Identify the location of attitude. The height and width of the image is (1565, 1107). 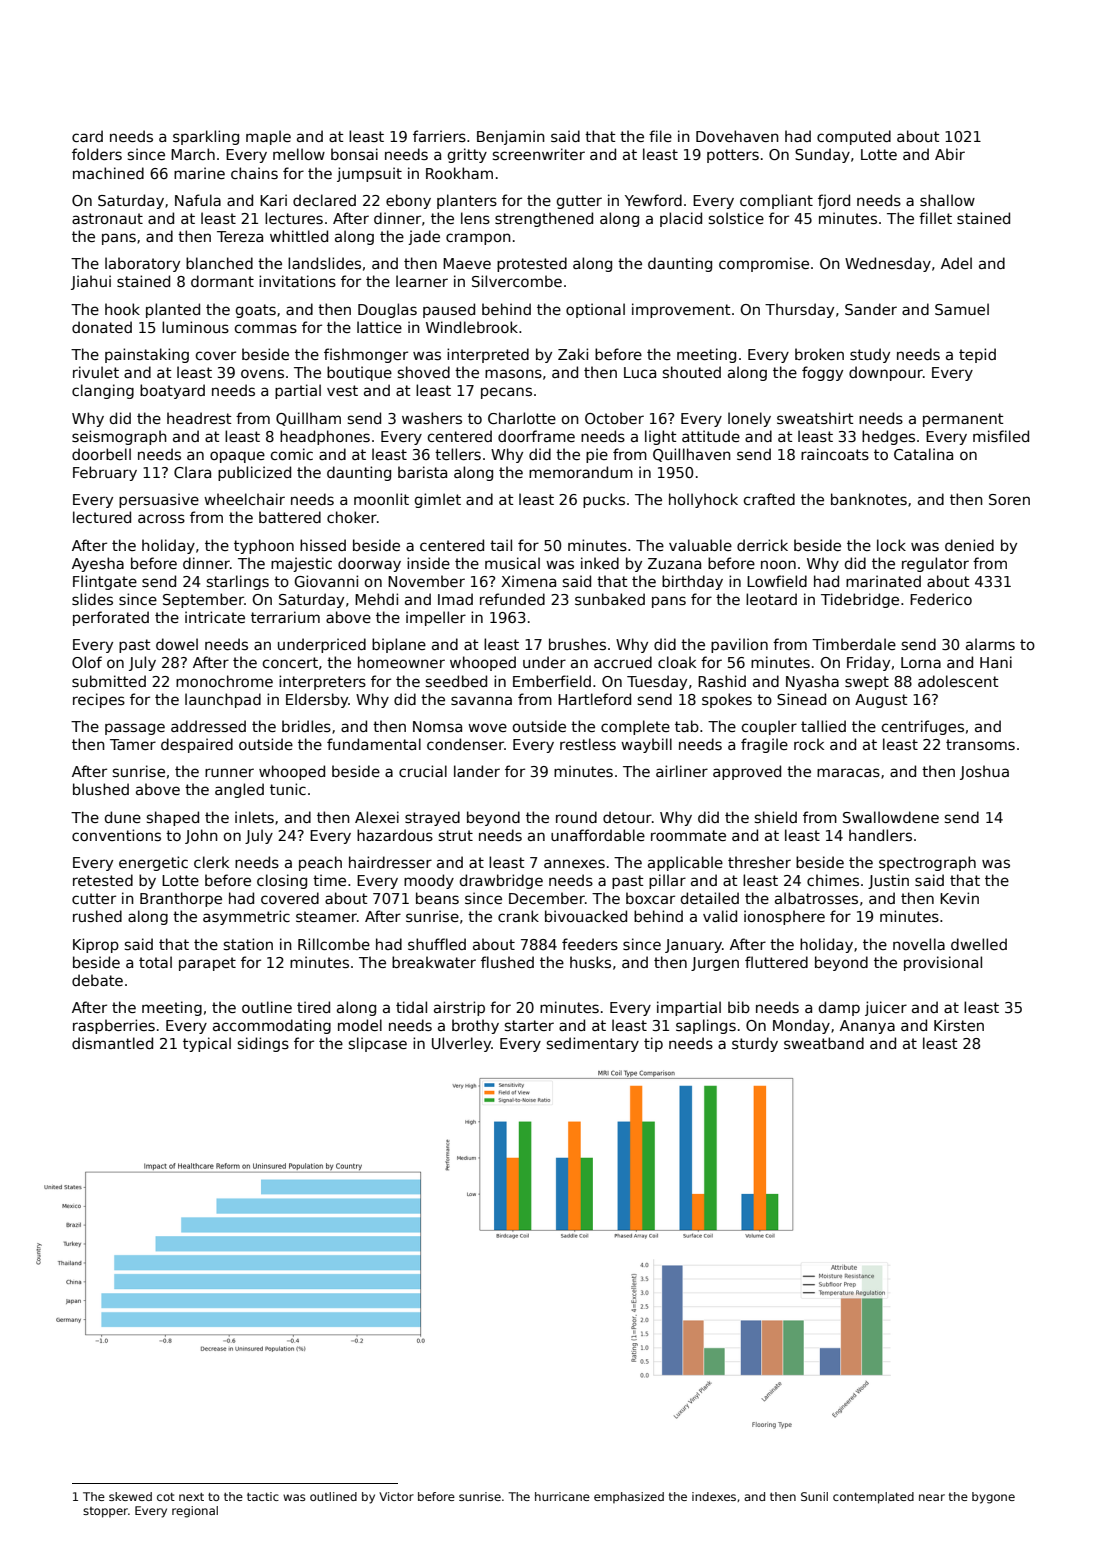
(711, 436).
